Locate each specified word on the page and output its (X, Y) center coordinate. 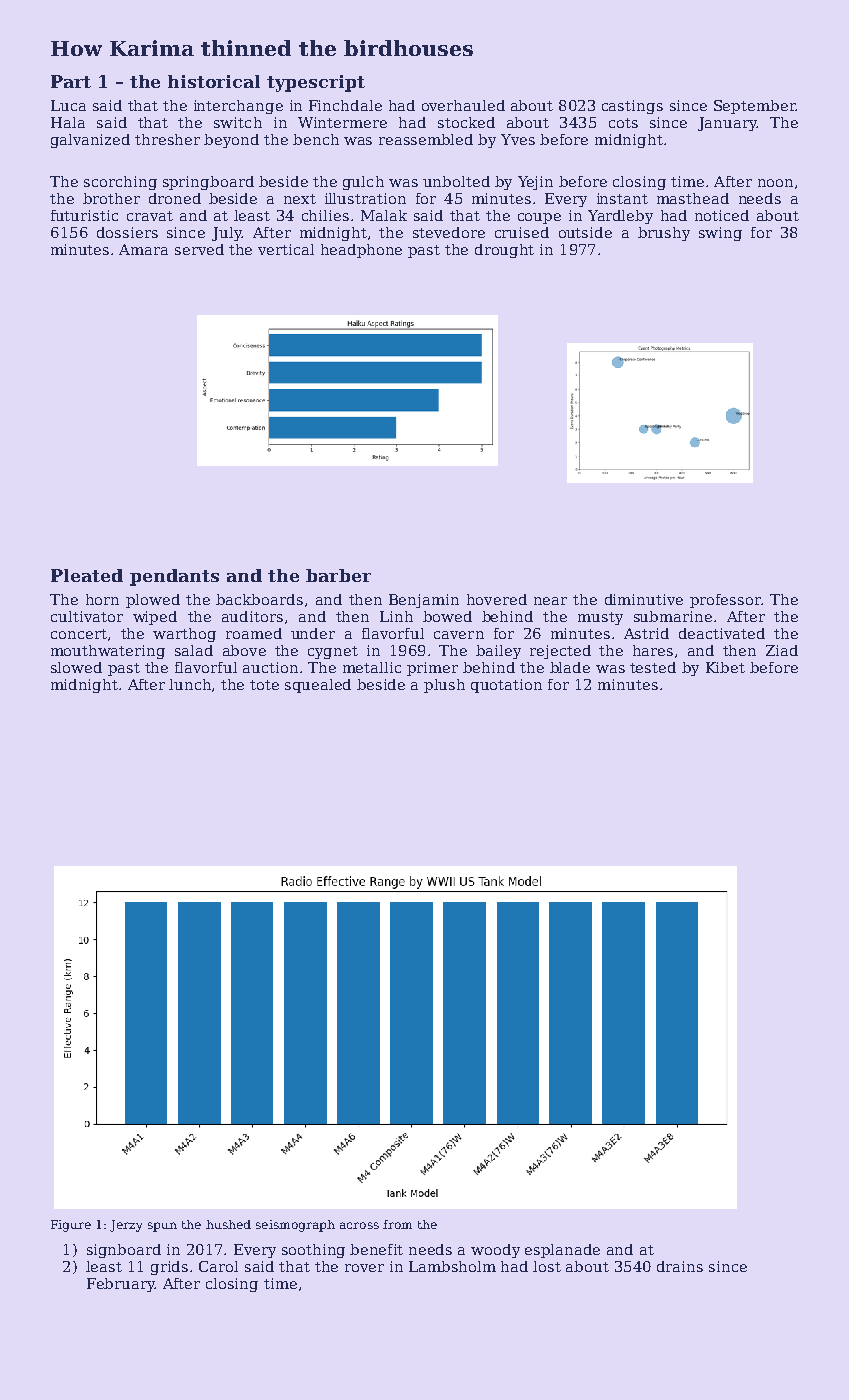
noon (775, 183)
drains (680, 1266)
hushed (228, 1224)
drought (504, 251)
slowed (76, 667)
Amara (143, 249)
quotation (506, 686)
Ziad (782, 650)
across (359, 1225)
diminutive (644, 599)
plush (444, 686)
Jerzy (126, 1226)
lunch (190, 684)
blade (570, 667)
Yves (518, 139)
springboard (208, 183)
